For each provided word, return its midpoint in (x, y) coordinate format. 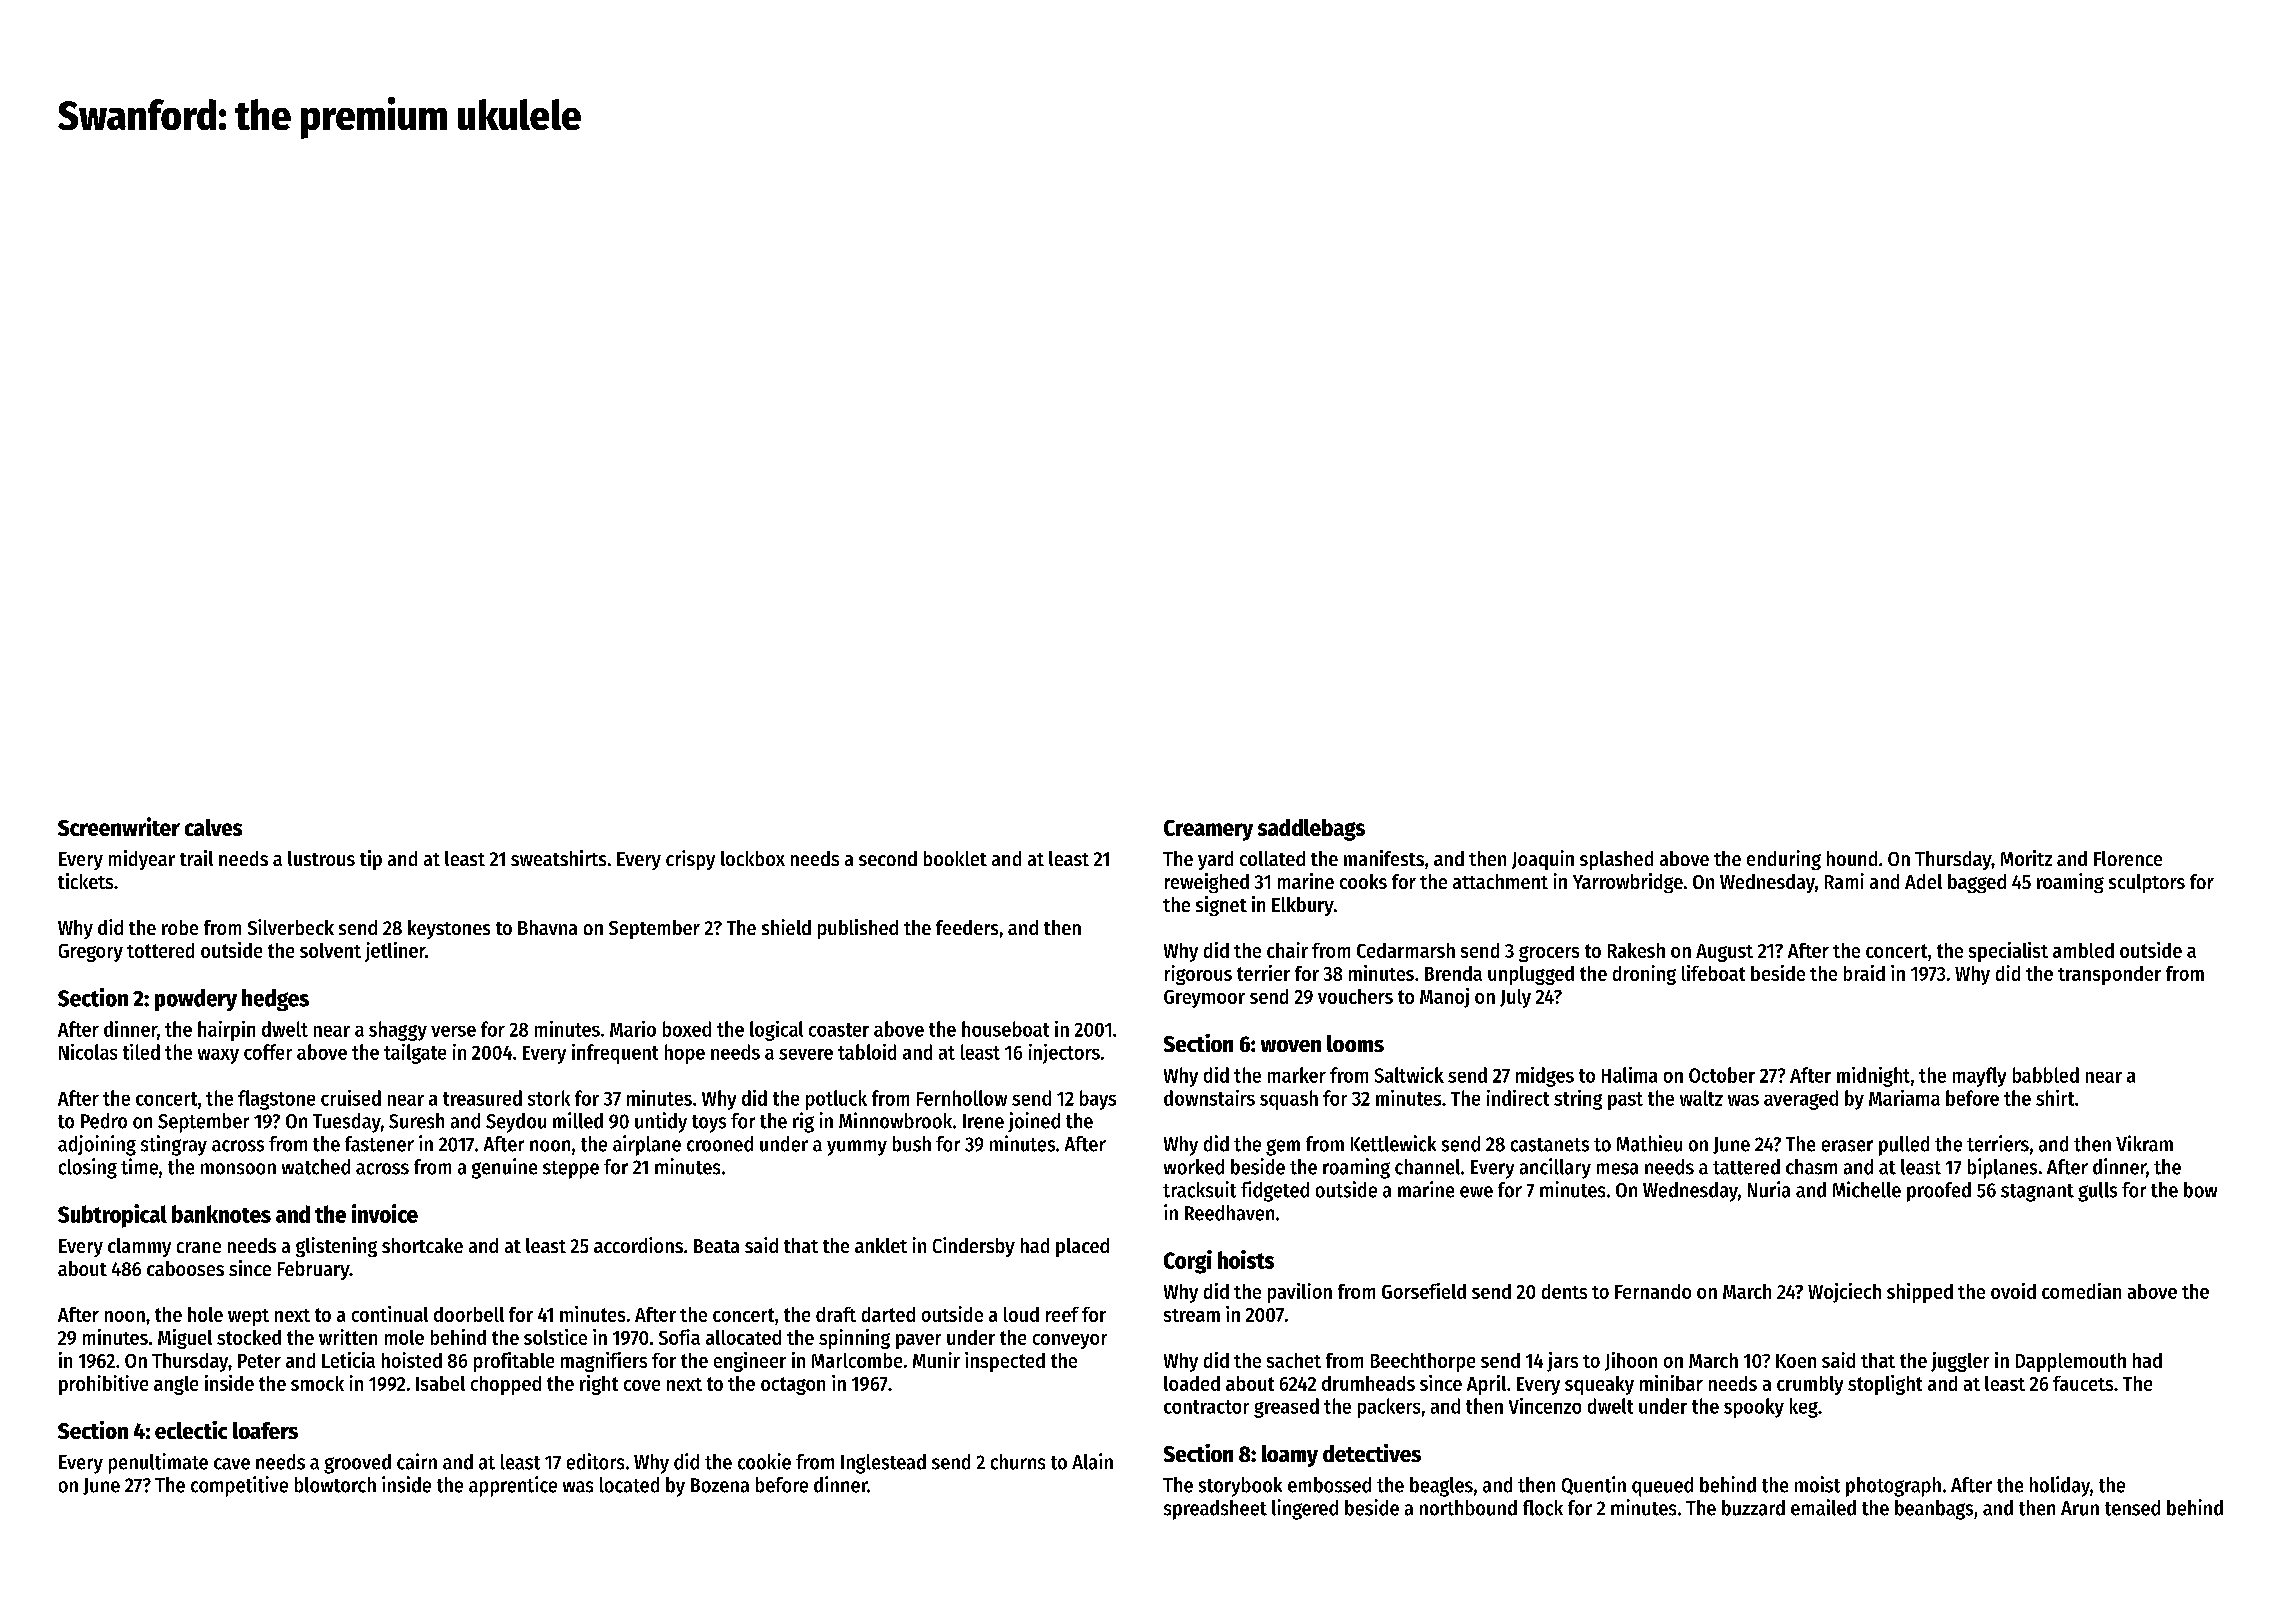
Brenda (1453, 973)
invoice (385, 1213)
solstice (555, 1337)
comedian (2081, 1291)
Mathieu (1649, 1143)
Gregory (91, 953)
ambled (2083, 950)
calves (213, 827)
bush (912, 1144)
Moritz (2026, 858)
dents (1564, 1291)
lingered (1305, 1509)
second (888, 858)
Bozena (720, 1485)
